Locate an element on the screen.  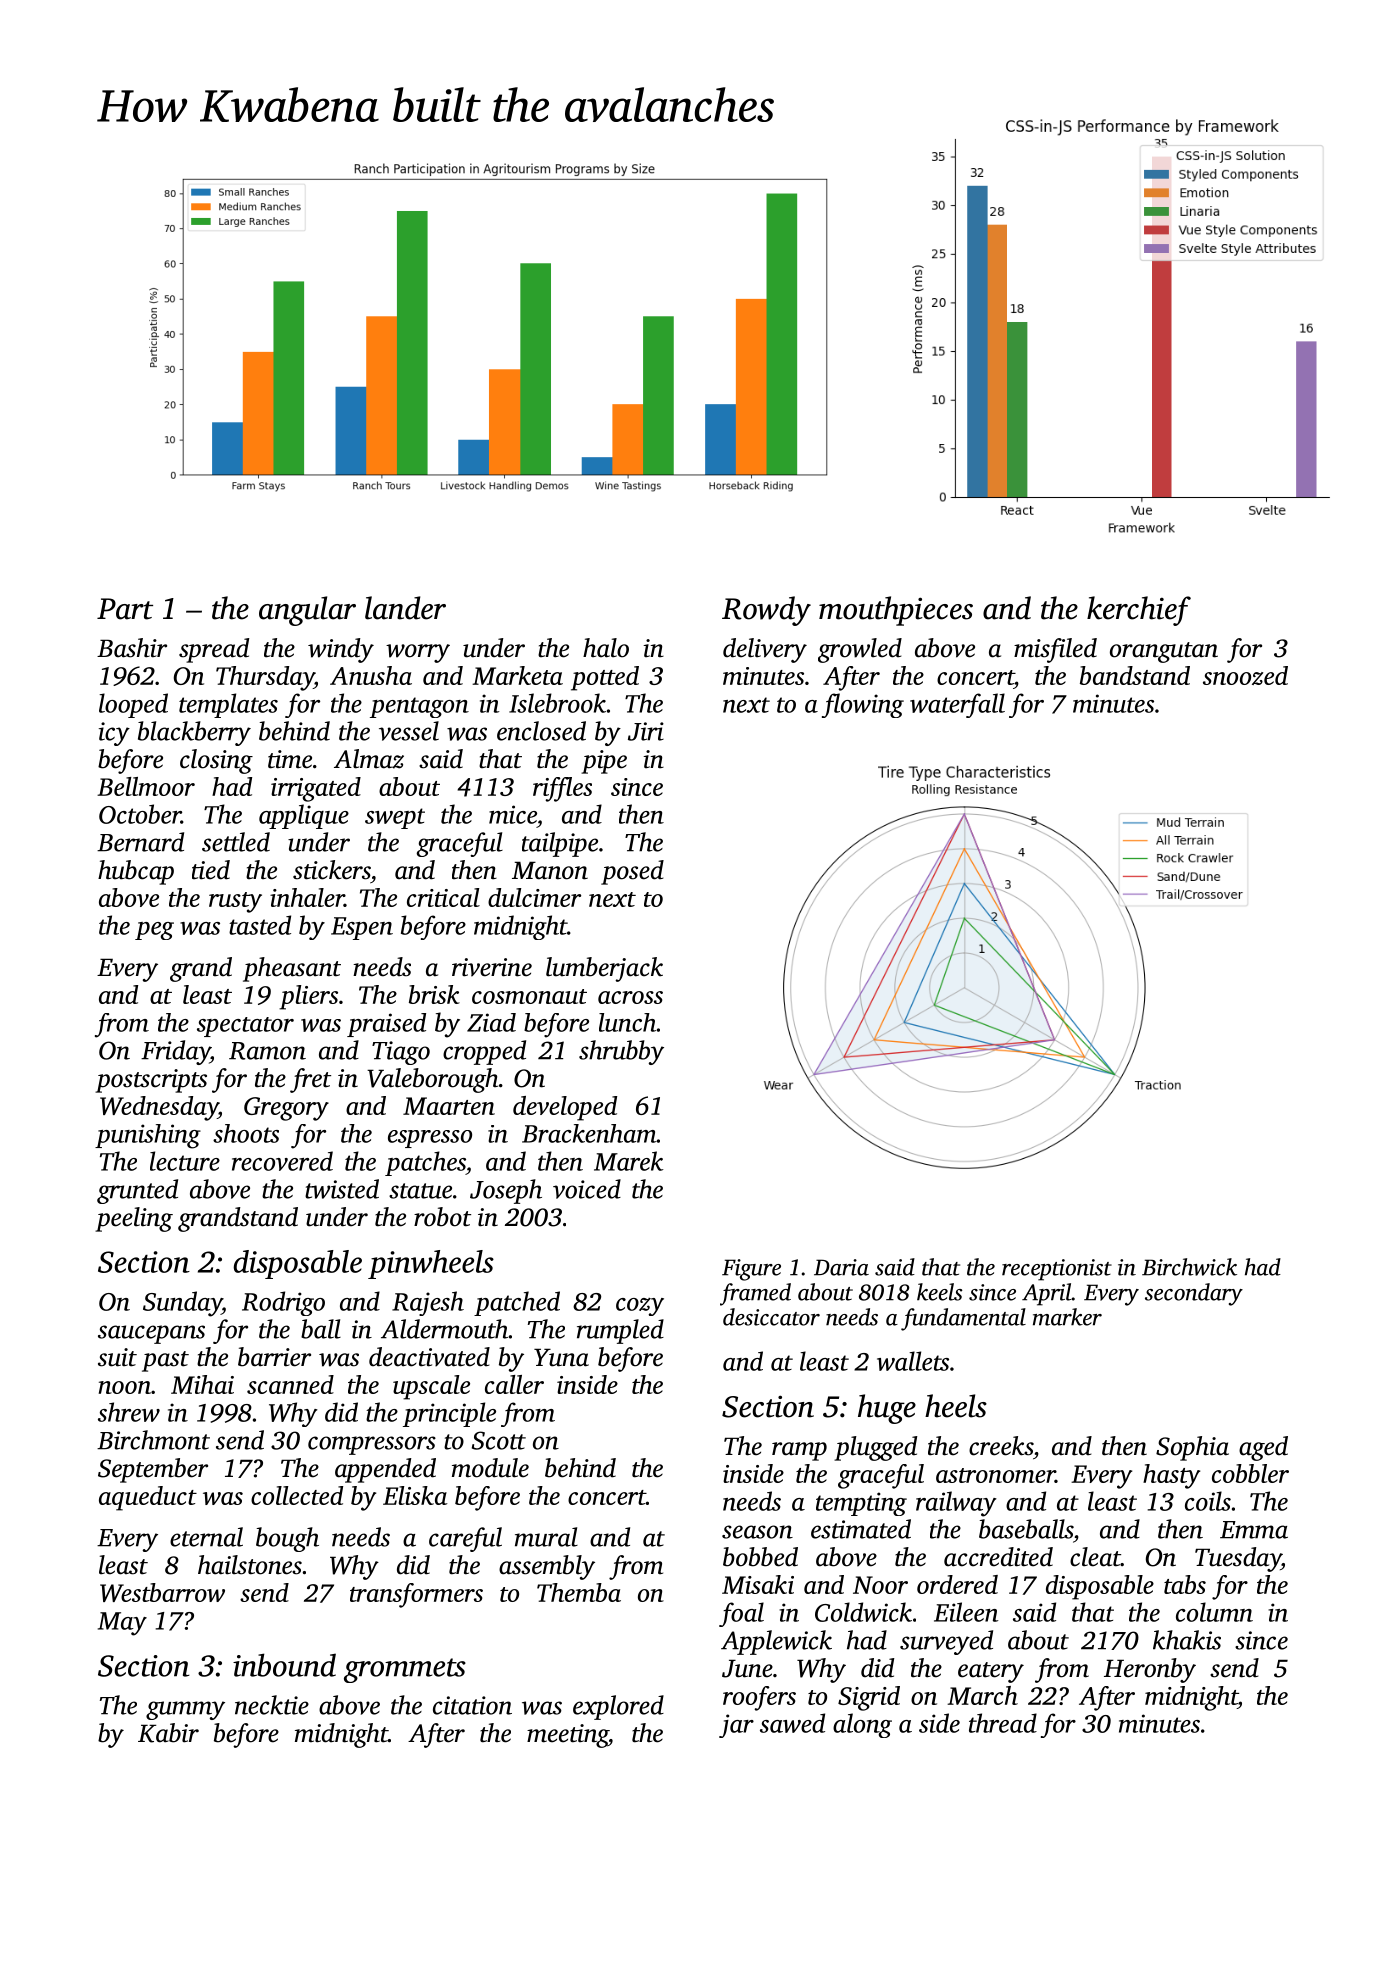
lander is located at coordinates (405, 608).
